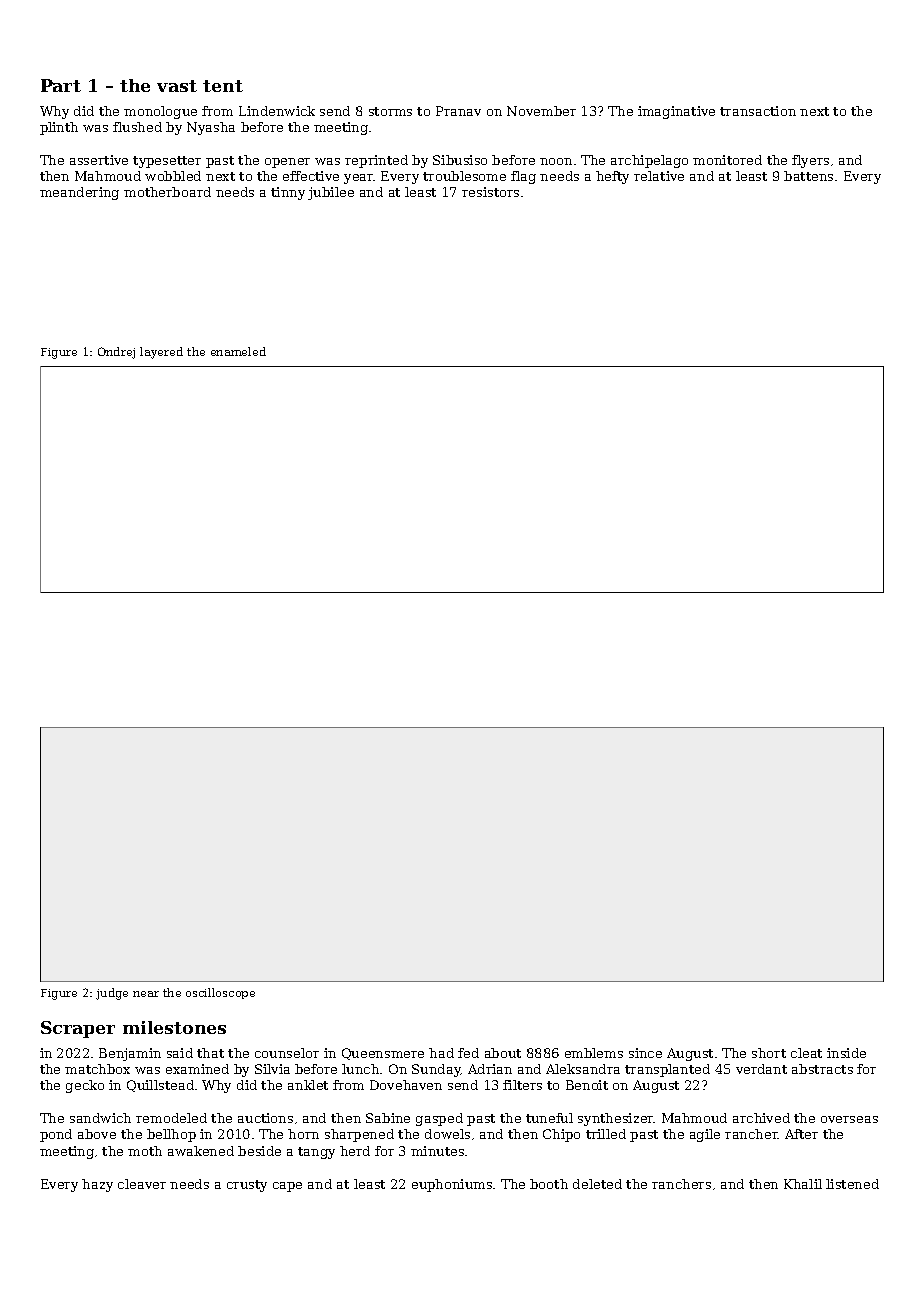 This page has height=1308, width=924. I want to click on enameled, so click(238, 351).
